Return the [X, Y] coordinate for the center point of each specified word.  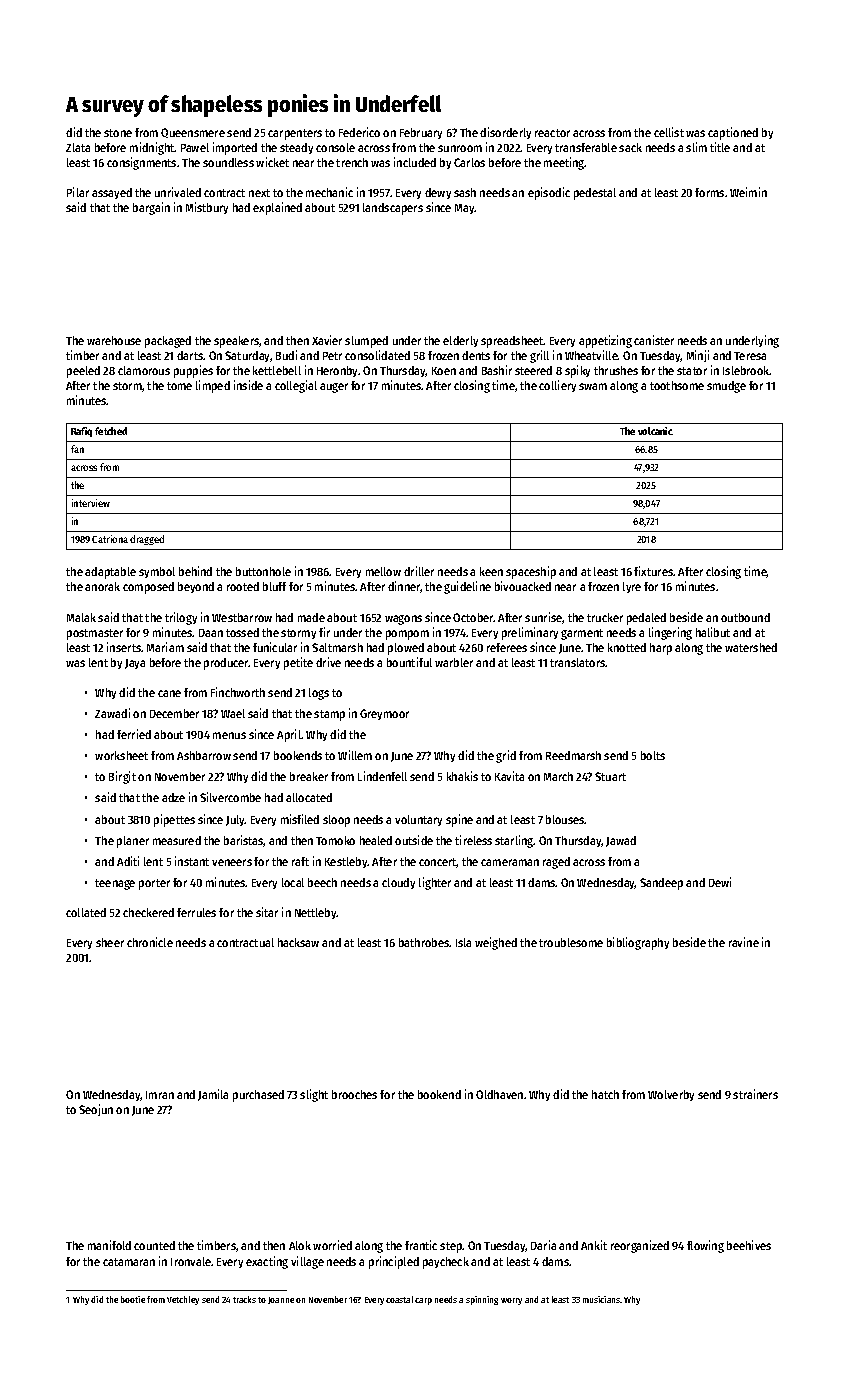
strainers [755, 1094]
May [465, 209]
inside [248, 385]
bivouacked [523, 586]
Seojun [96, 1110]
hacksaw [298, 942]
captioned [733, 133]
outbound [745, 617]
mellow [383, 571]
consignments [141, 163]
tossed [242, 632]
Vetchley [183, 1300]
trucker [605, 617]
